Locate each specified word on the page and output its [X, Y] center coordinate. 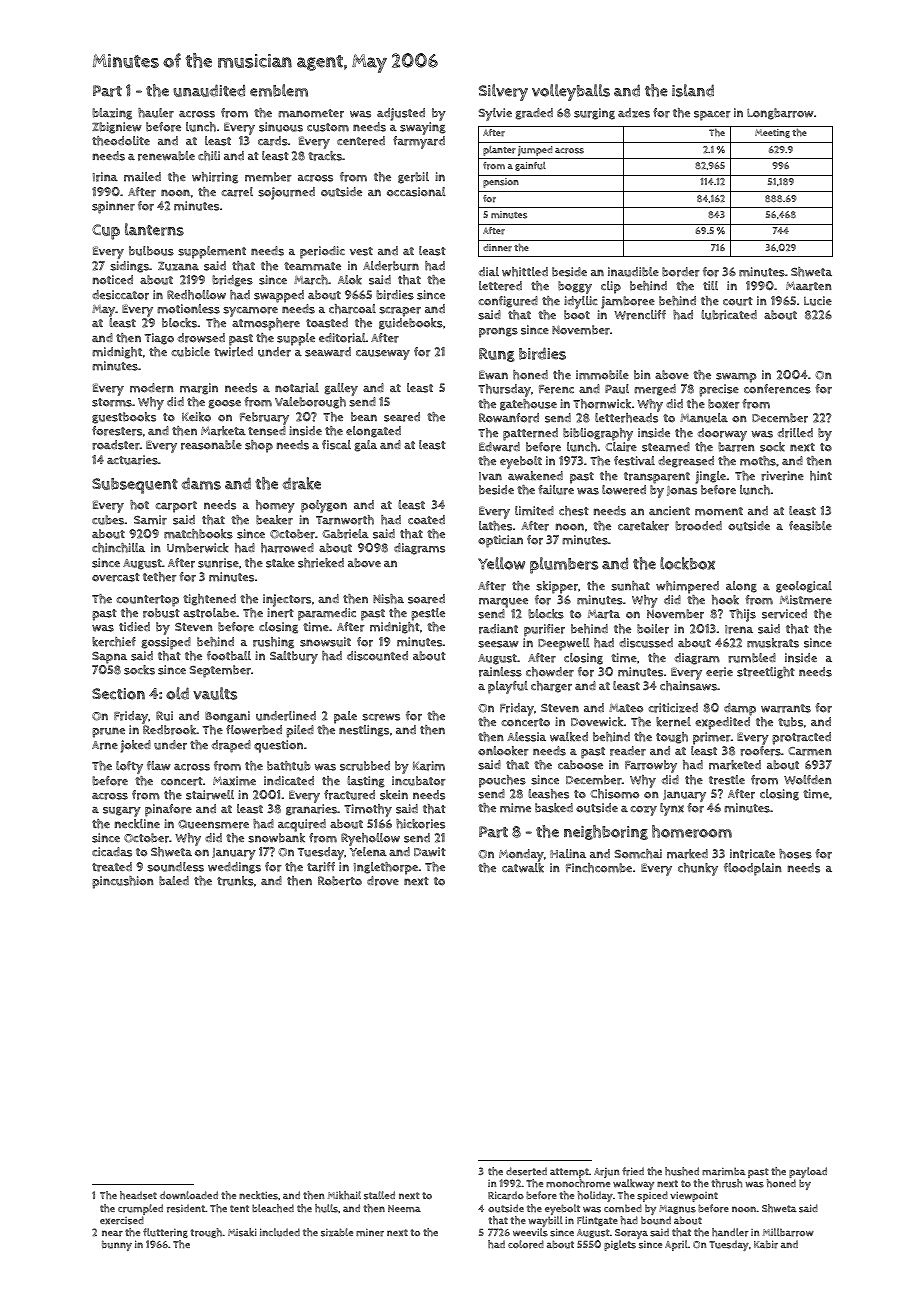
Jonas [682, 491]
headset [138, 1195]
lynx [672, 809]
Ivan [490, 476]
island [693, 90]
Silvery [503, 92]
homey [275, 506]
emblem [279, 90]
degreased [686, 462]
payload [808, 1172]
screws [381, 717]
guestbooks [124, 418]
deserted [526, 1171]
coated [426, 520]
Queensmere [213, 824]
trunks [235, 881]
